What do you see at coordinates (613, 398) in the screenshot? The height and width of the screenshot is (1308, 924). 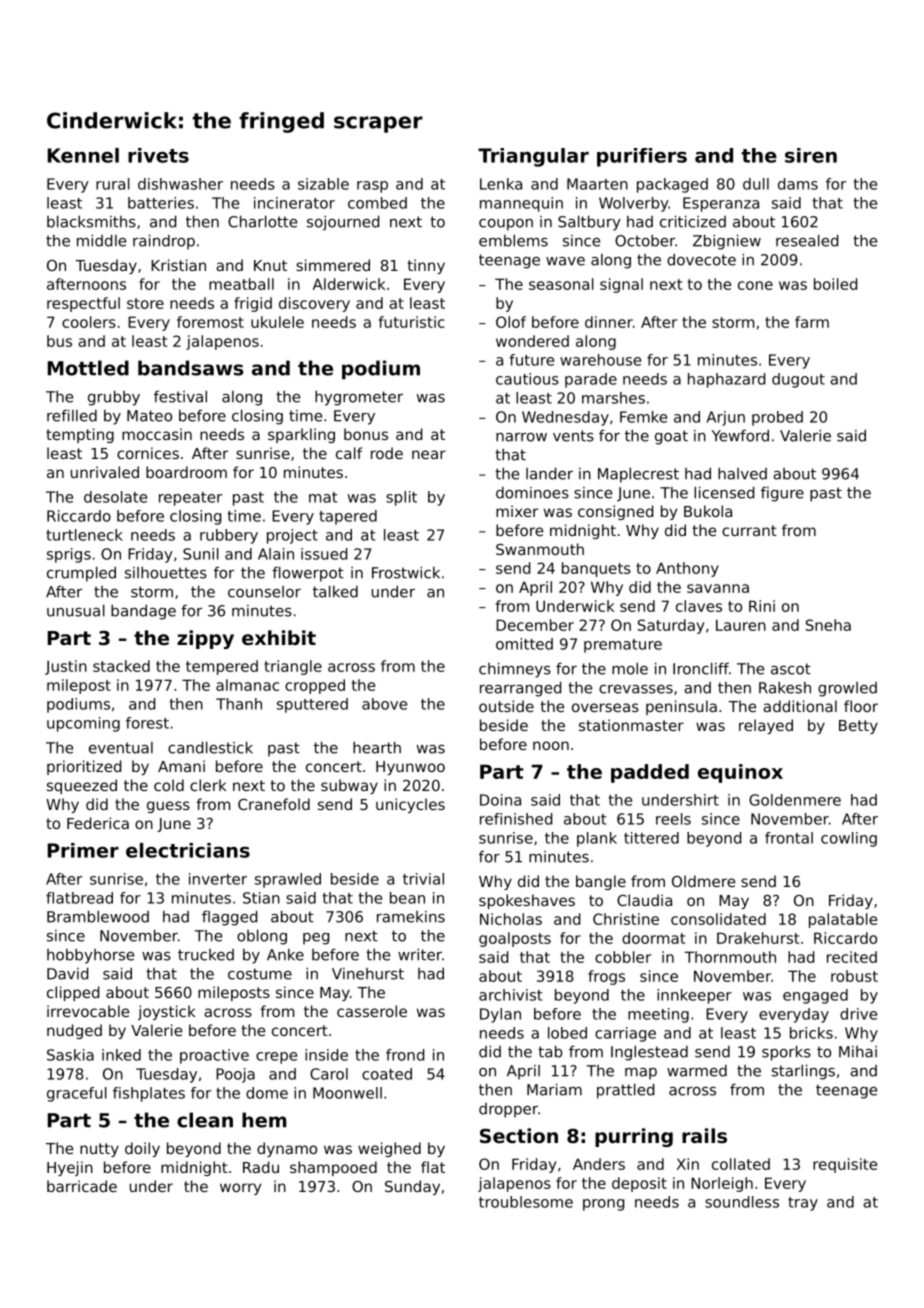 I see `marshes` at bounding box center [613, 398].
